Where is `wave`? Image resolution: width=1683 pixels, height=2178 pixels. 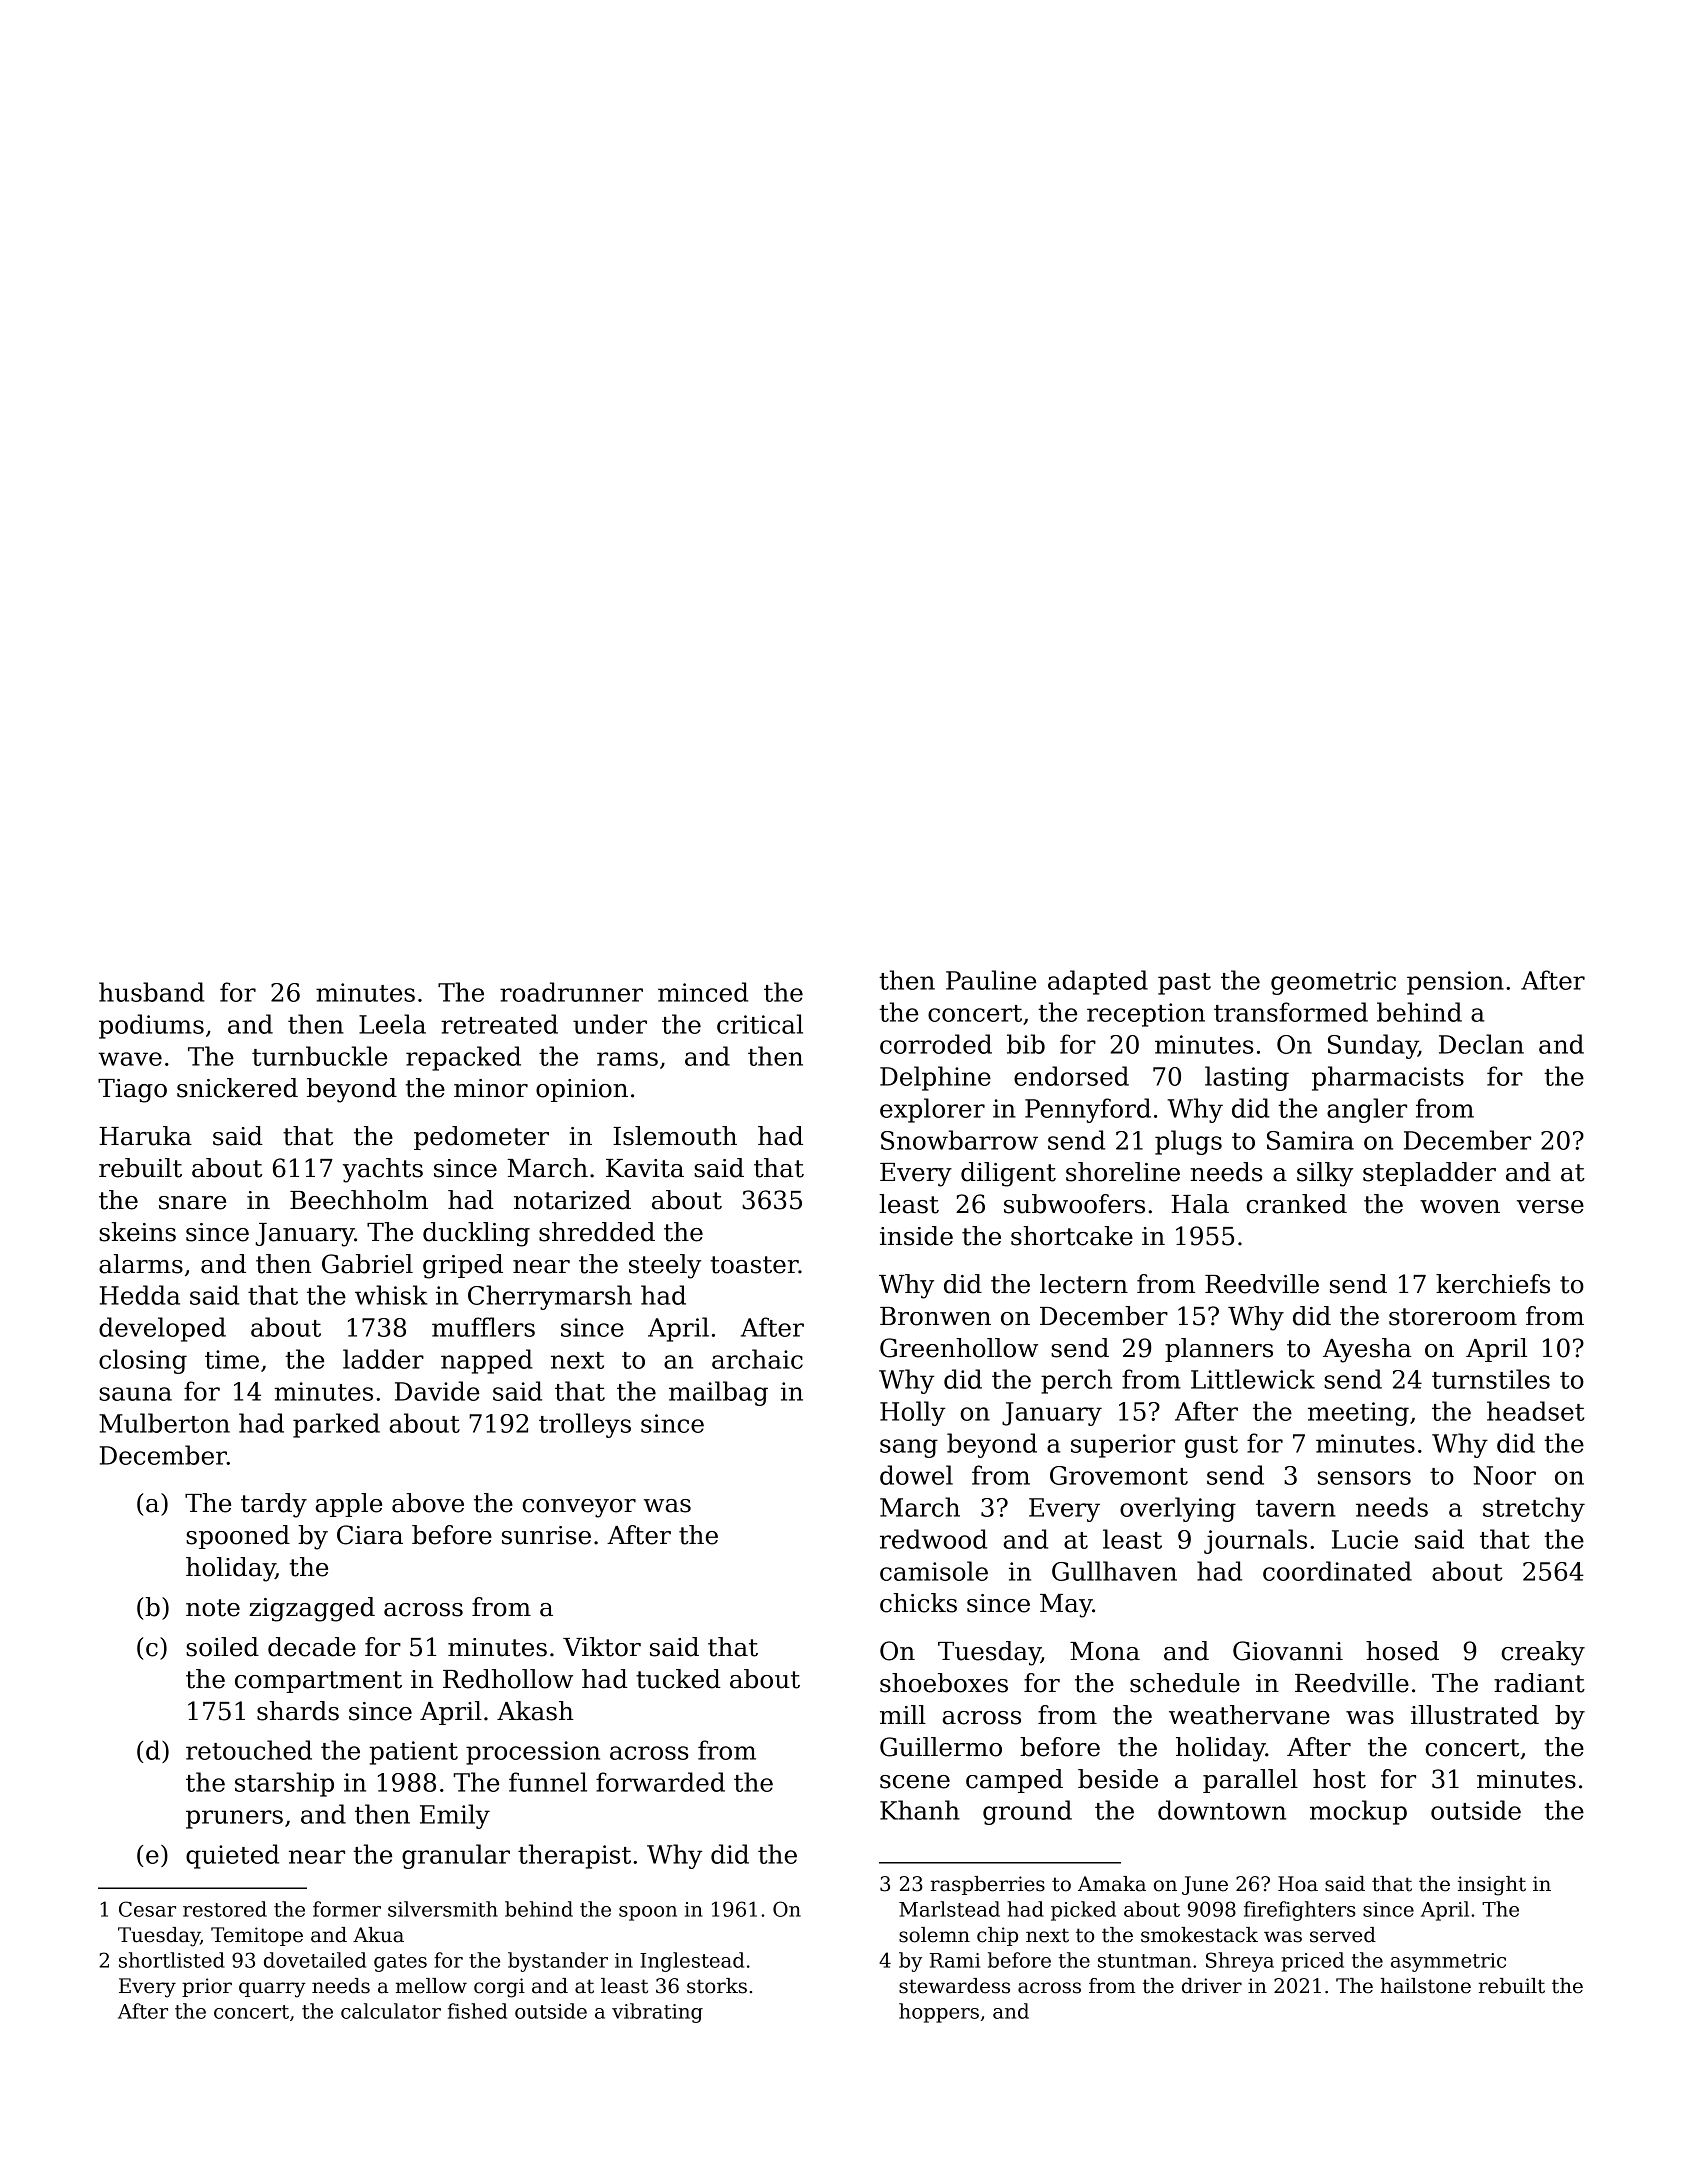
wave is located at coordinates (130, 1059).
